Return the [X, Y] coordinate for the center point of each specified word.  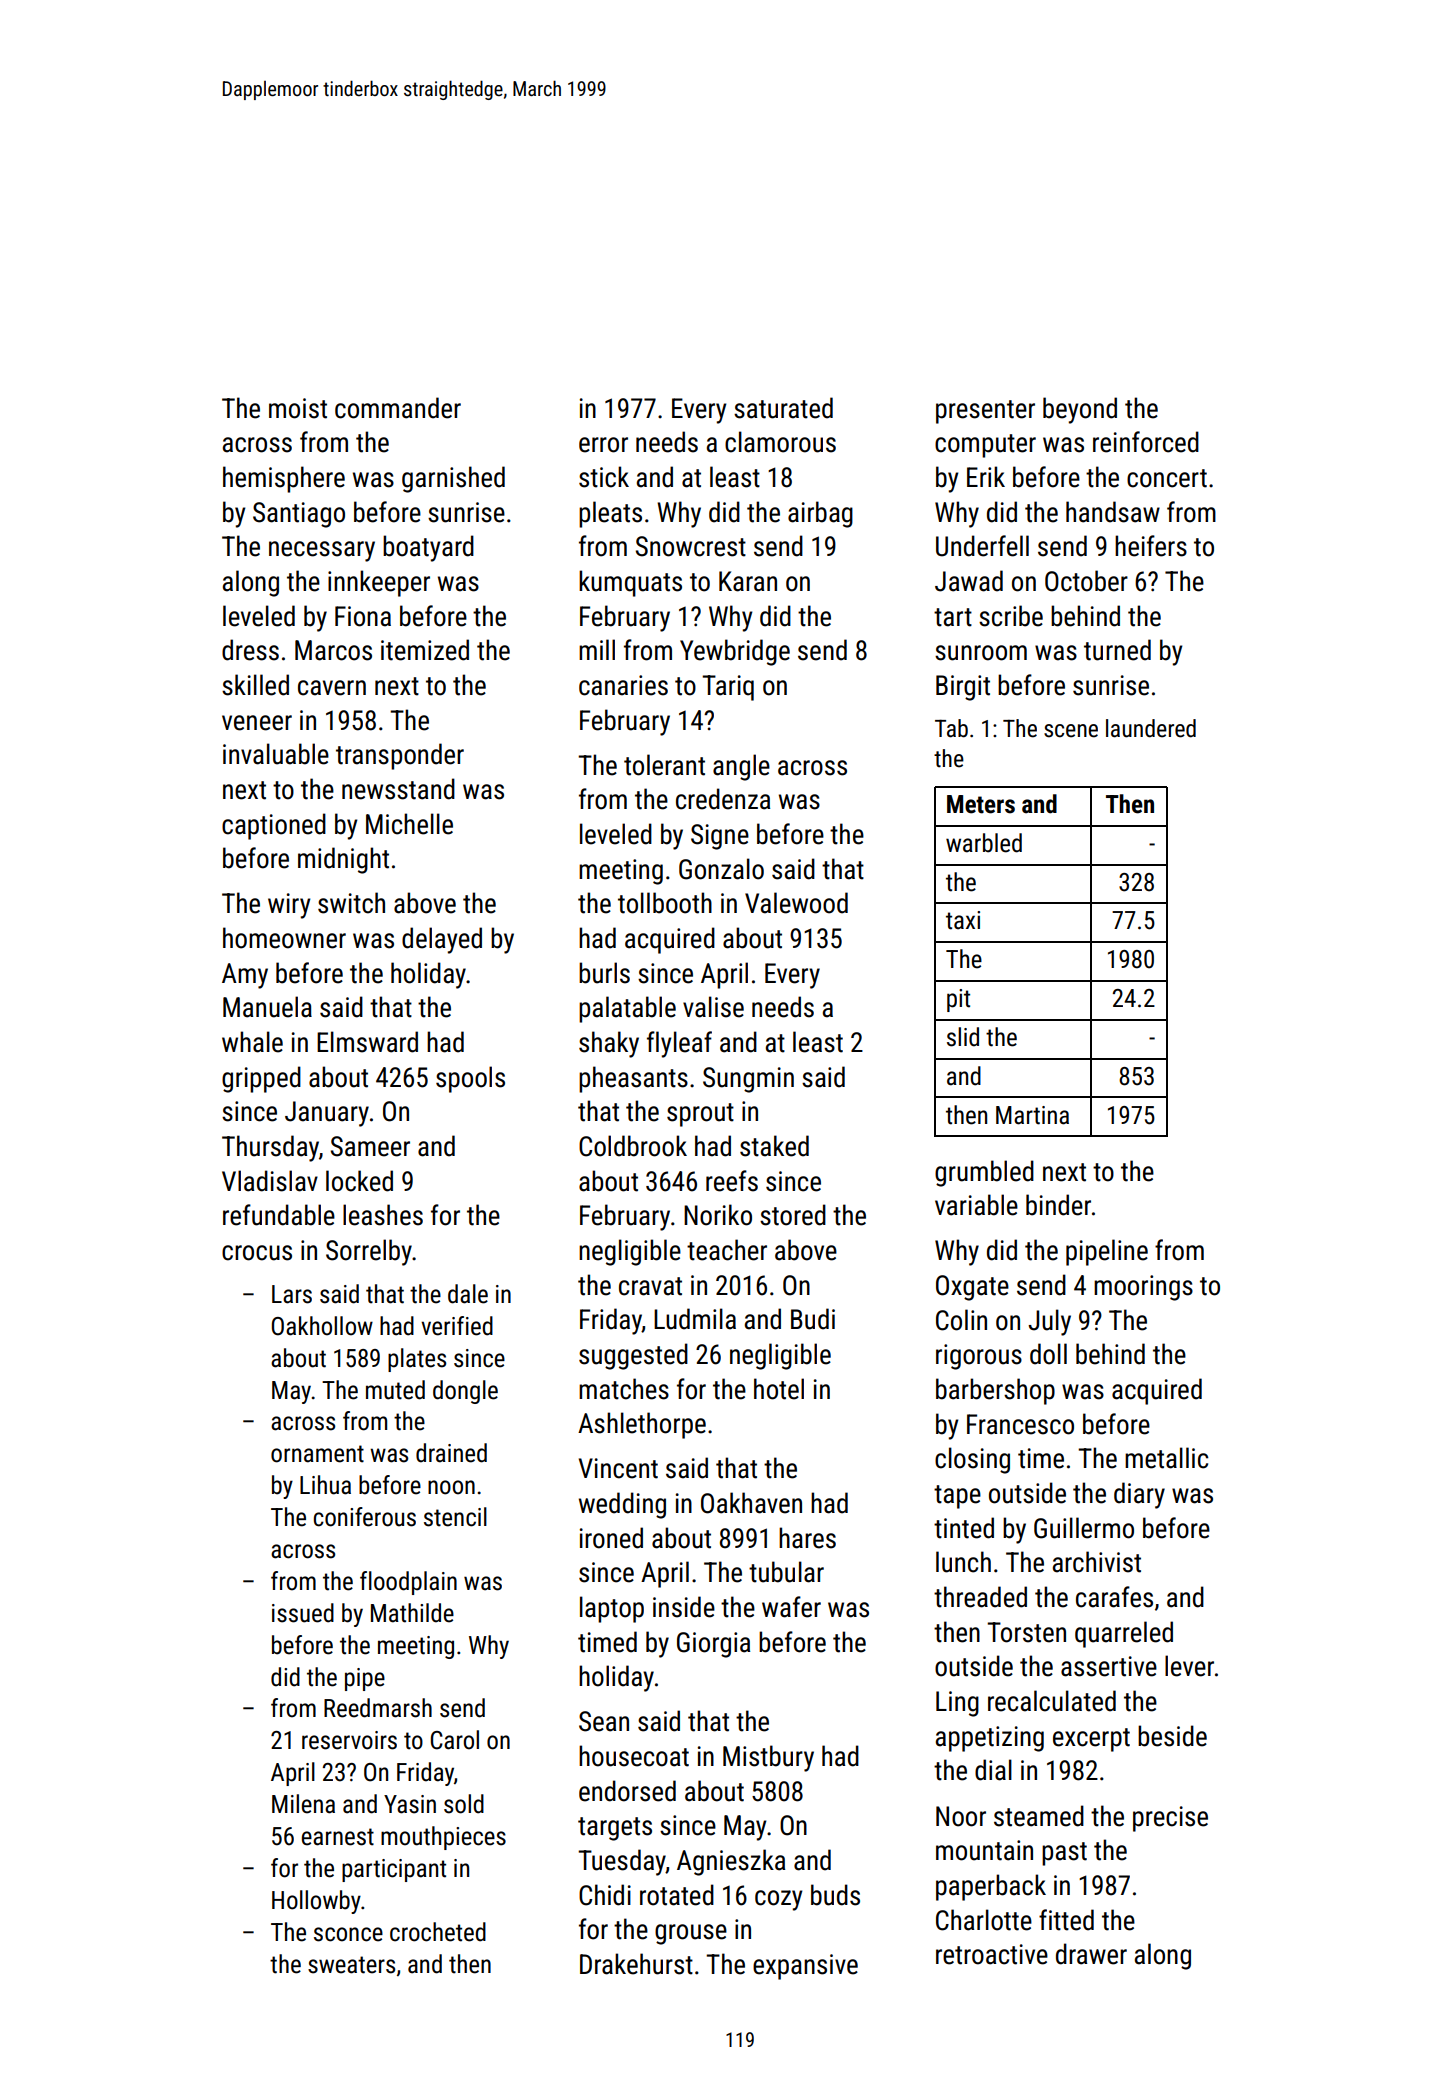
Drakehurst [636, 1964]
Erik [986, 476]
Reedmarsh [378, 1708]
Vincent [618, 1468]
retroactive [992, 1954]
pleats [610, 514]
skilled [255, 685]
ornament [317, 1454]
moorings [1143, 1288]
